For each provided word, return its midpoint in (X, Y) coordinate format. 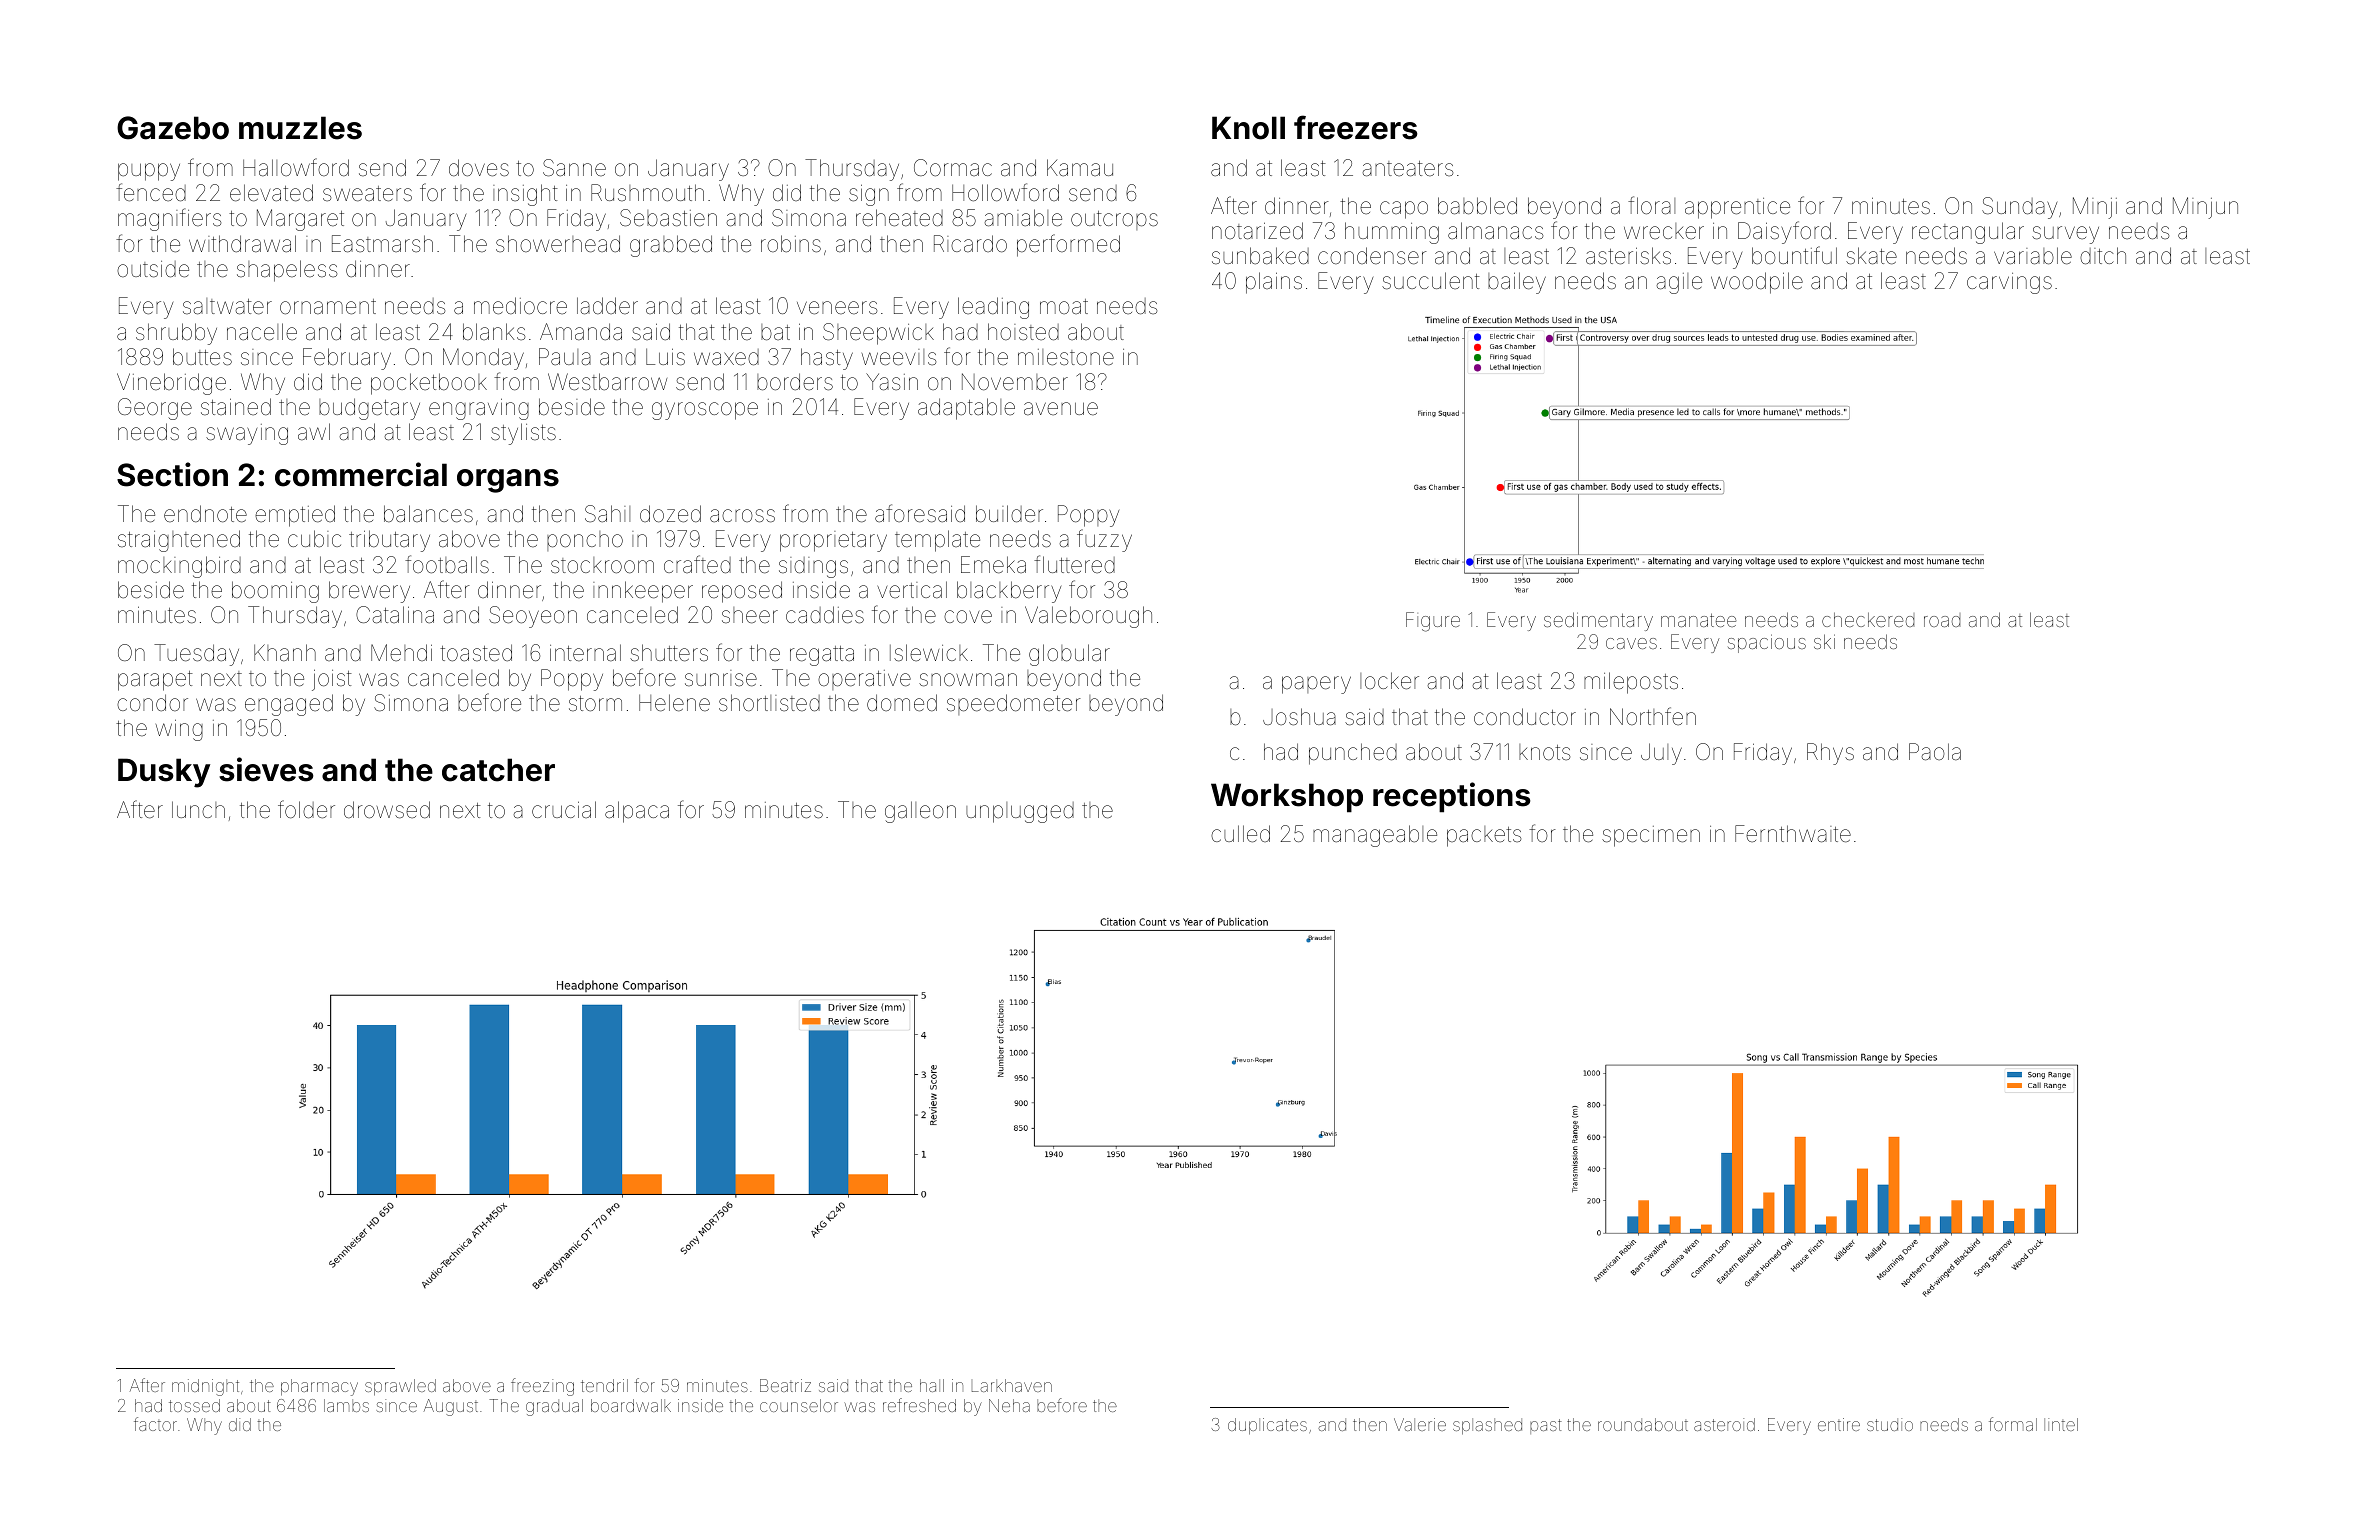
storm (595, 704)
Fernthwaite (1793, 834)
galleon (920, 812)
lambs (346, 1405)
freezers (1356, 127)
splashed (1487, 1426)
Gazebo (173, 128)
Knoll (1248, 128)
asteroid (1724, 1424)
